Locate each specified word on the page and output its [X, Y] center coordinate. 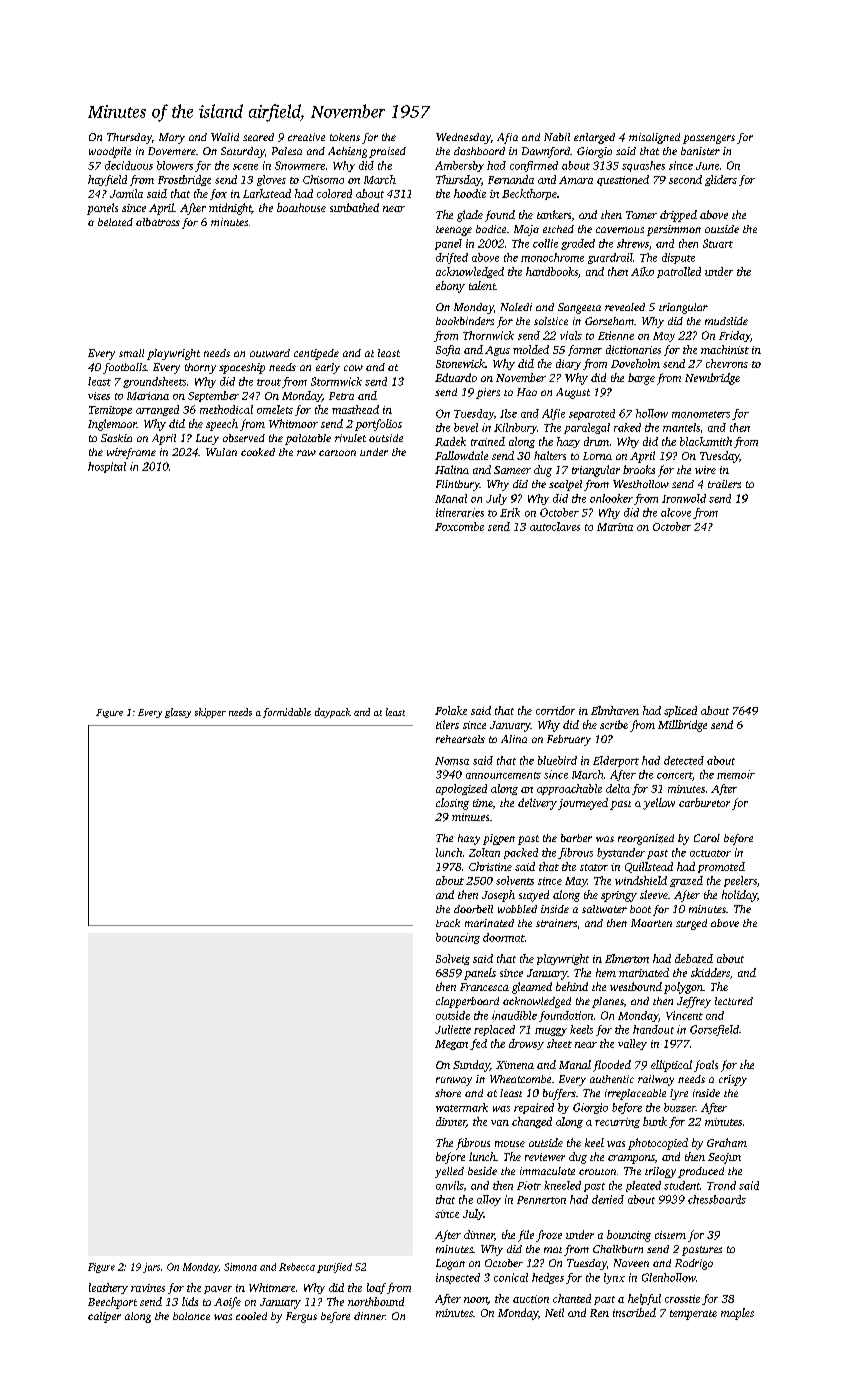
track [448, 923]
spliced [680, 711]
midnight [230, 209]
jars [151, 1268]
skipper [210, 713]
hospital [107, 467]
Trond [721, 1185]
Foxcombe [459, 526]
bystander [621, 853]
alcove [676, 512]
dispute [678, 258]
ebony [450, 287]
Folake [451, 710]
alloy [489, 1200]
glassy [178, 713]
